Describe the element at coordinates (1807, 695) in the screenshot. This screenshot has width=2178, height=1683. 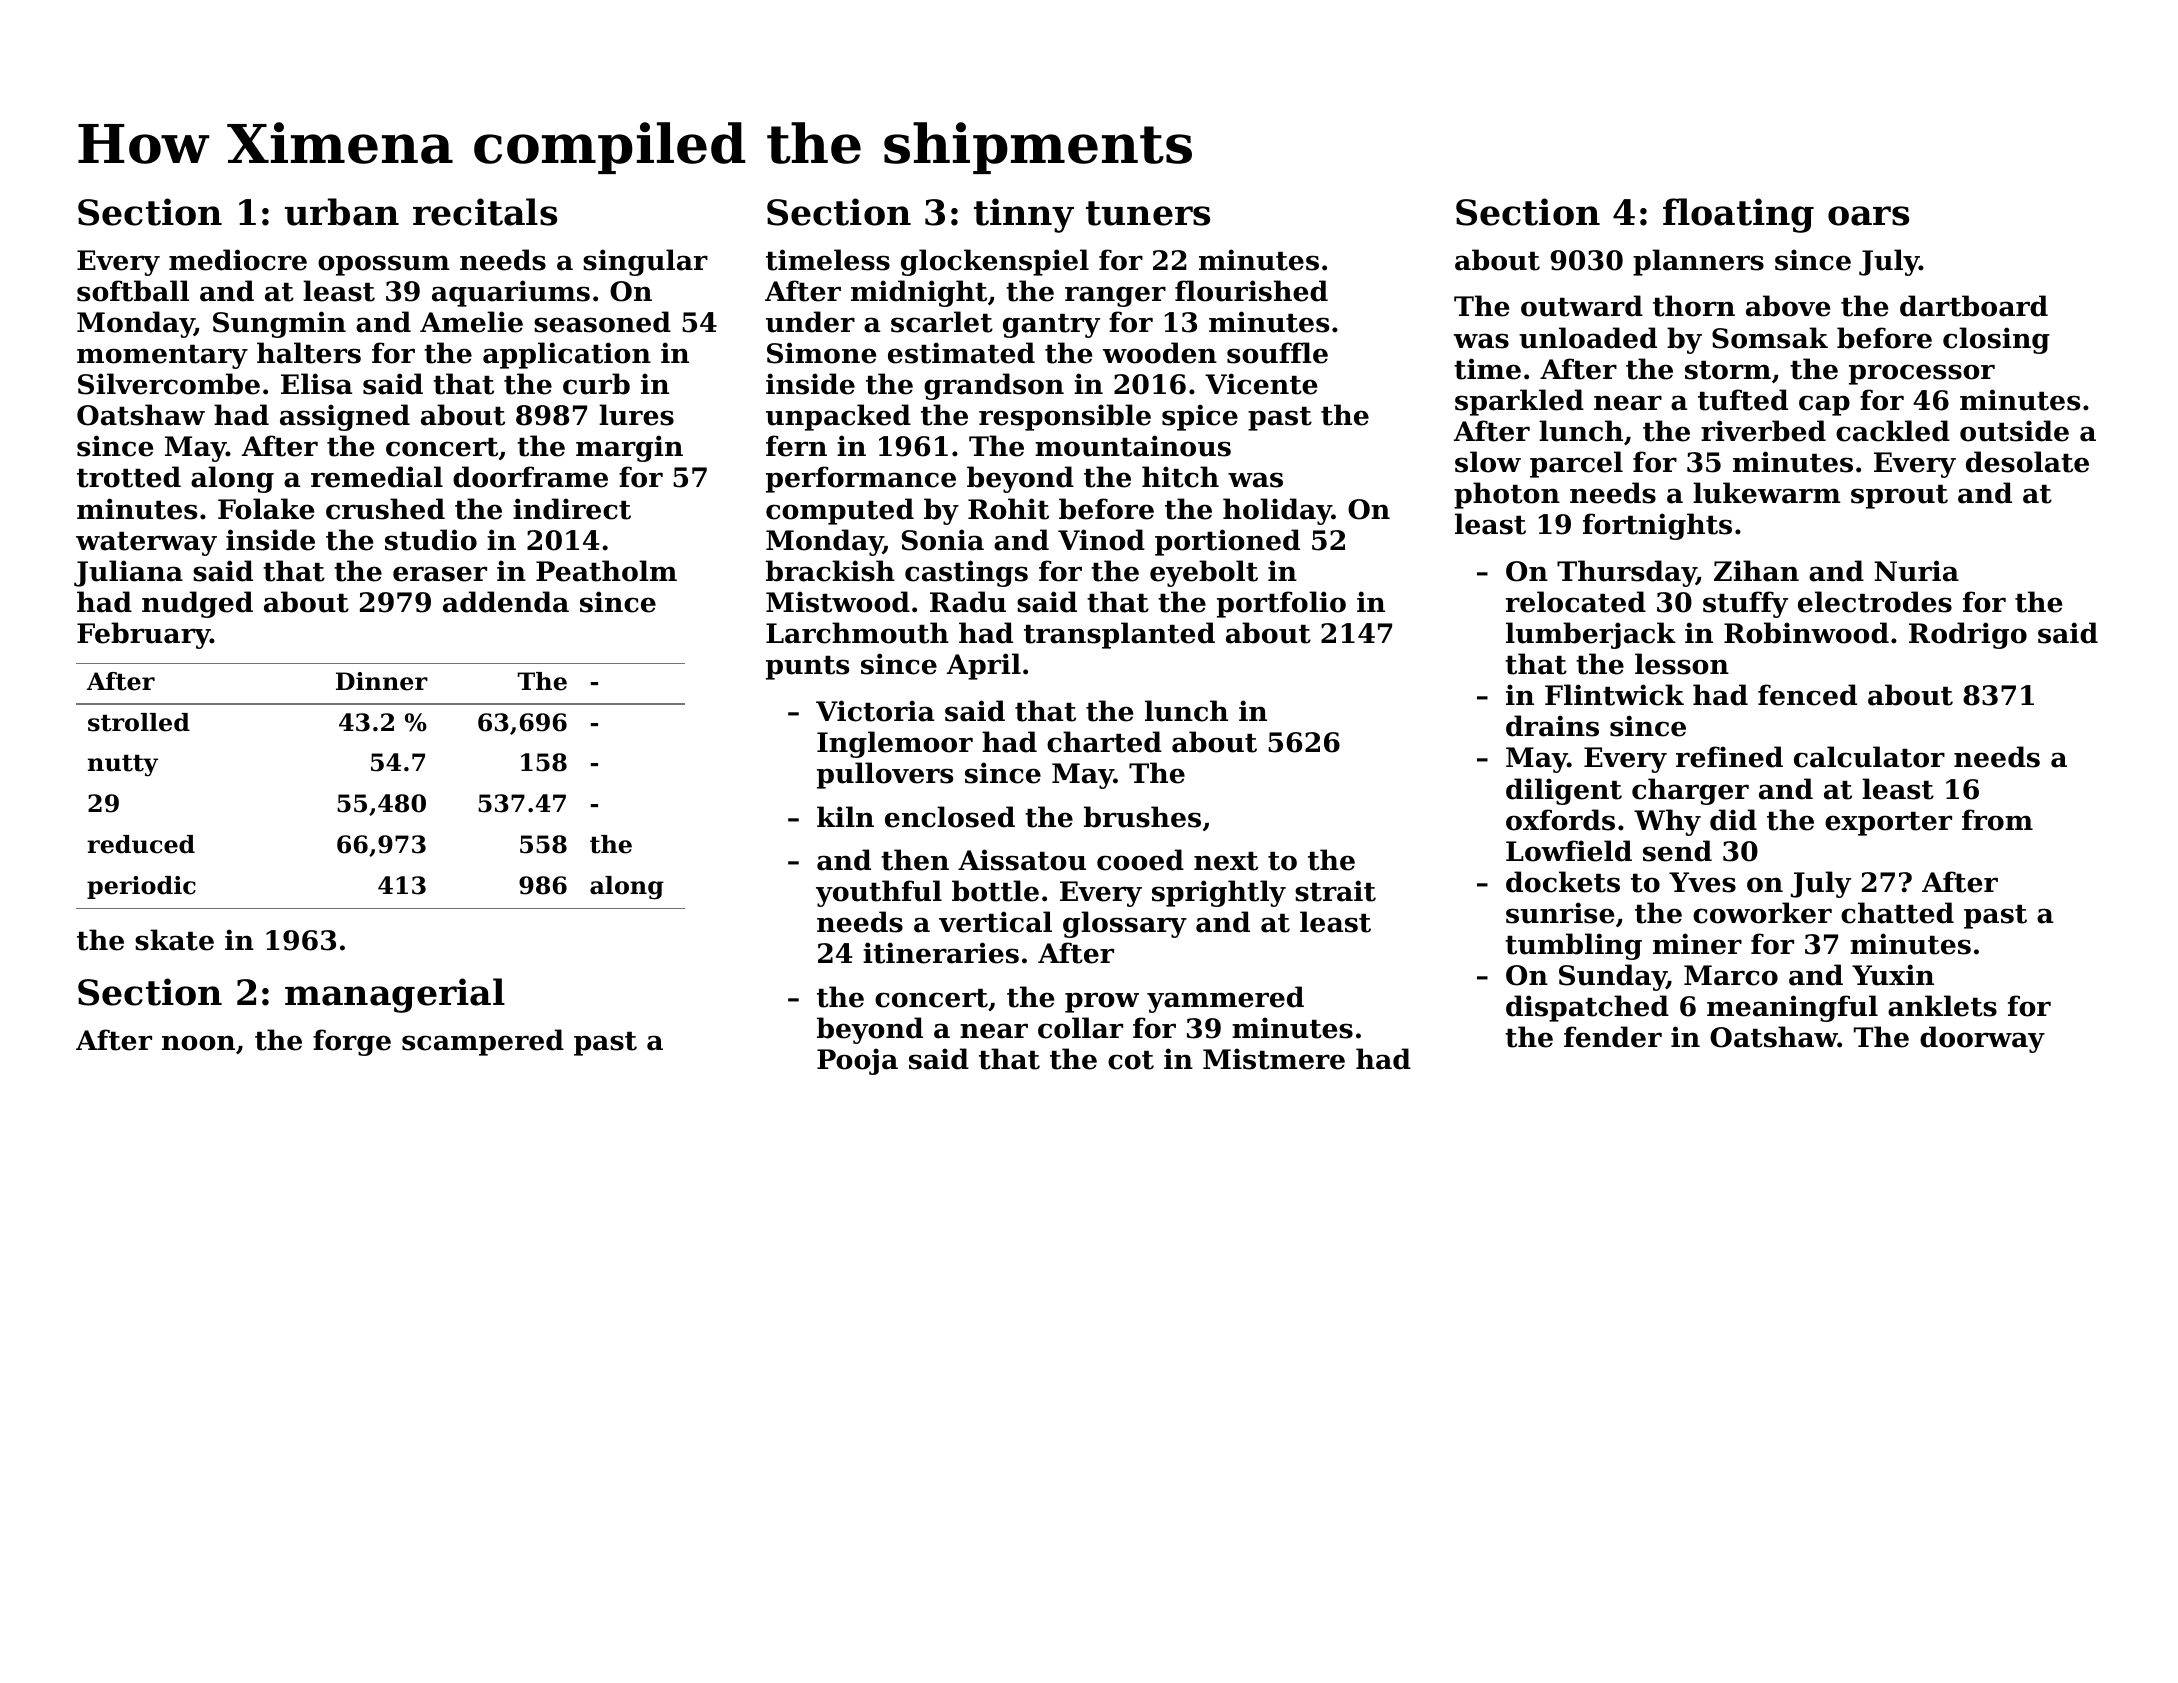
I see `fenced` at that location.
